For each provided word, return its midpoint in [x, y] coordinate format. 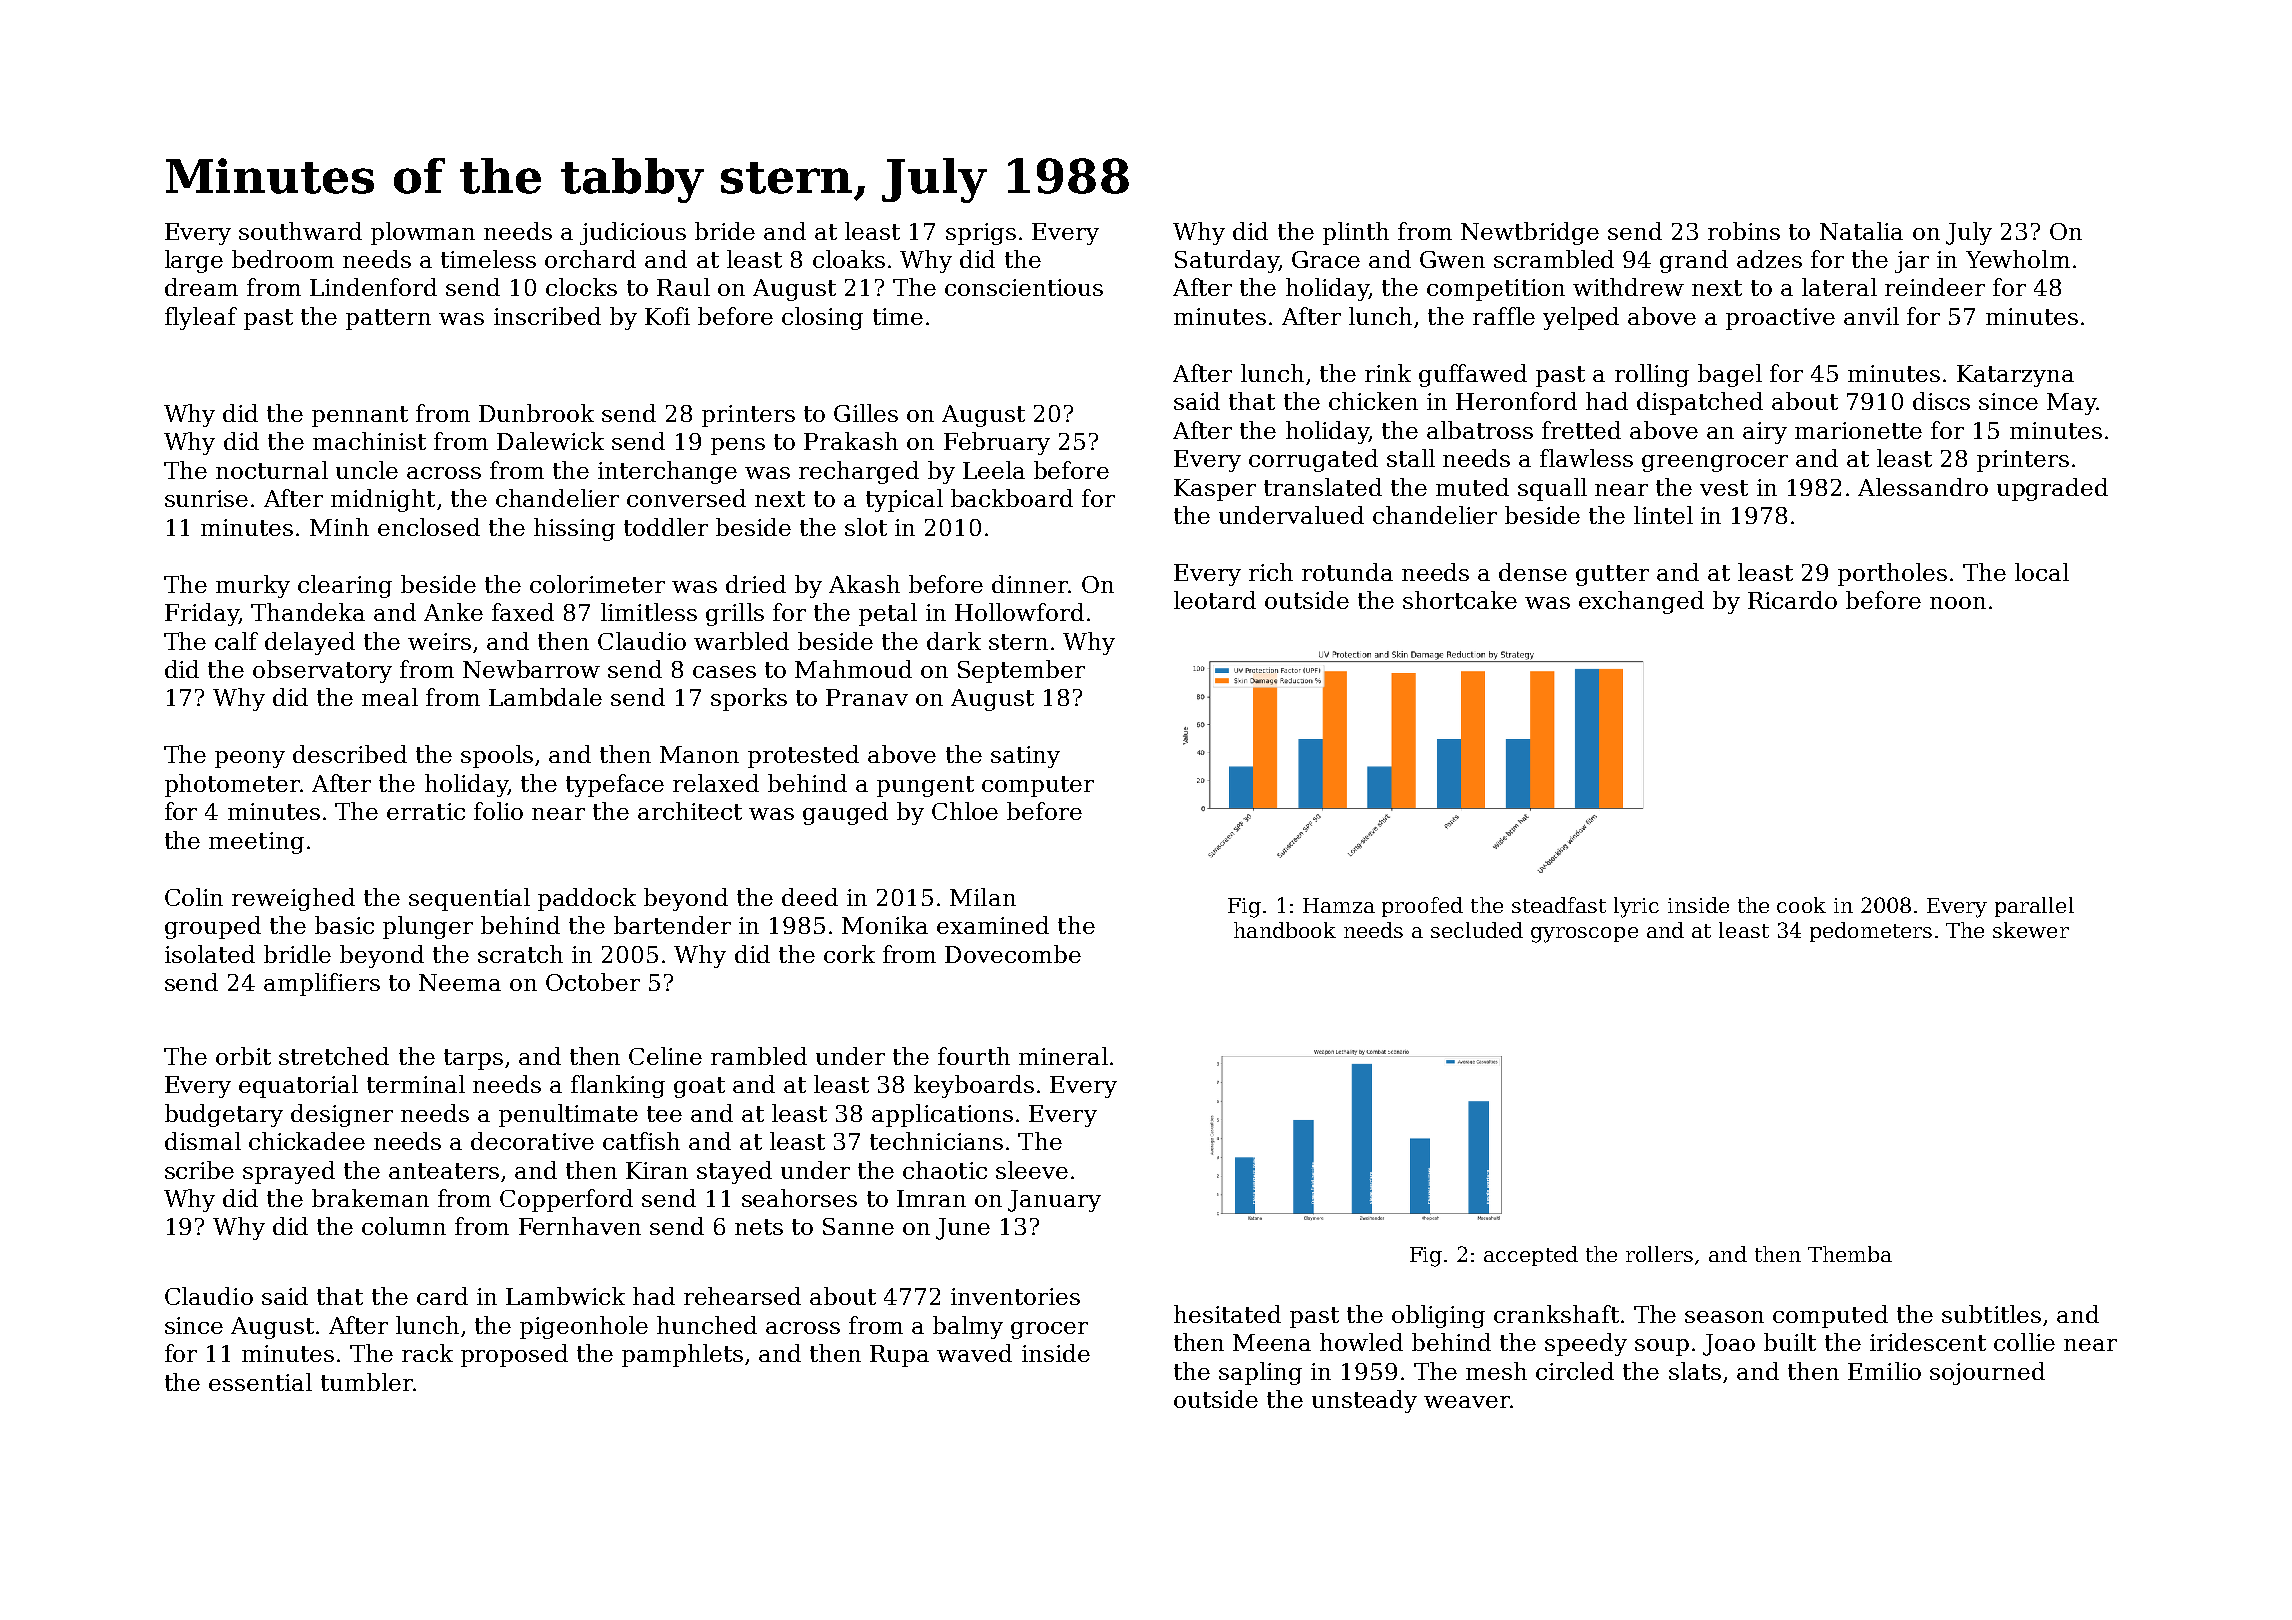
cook [1801, 905]
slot [866, 527]
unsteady [1364, 1401]
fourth [974, 1056]
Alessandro [1923, 487]
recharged [859, 472]
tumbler [367, 1382]
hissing [574, 529]
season [1724, 1317]
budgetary [224, 1115]
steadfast [1559, 905]
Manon [699, 754]
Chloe [965, 811]
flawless [1586, 458]
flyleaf [201, 318]
